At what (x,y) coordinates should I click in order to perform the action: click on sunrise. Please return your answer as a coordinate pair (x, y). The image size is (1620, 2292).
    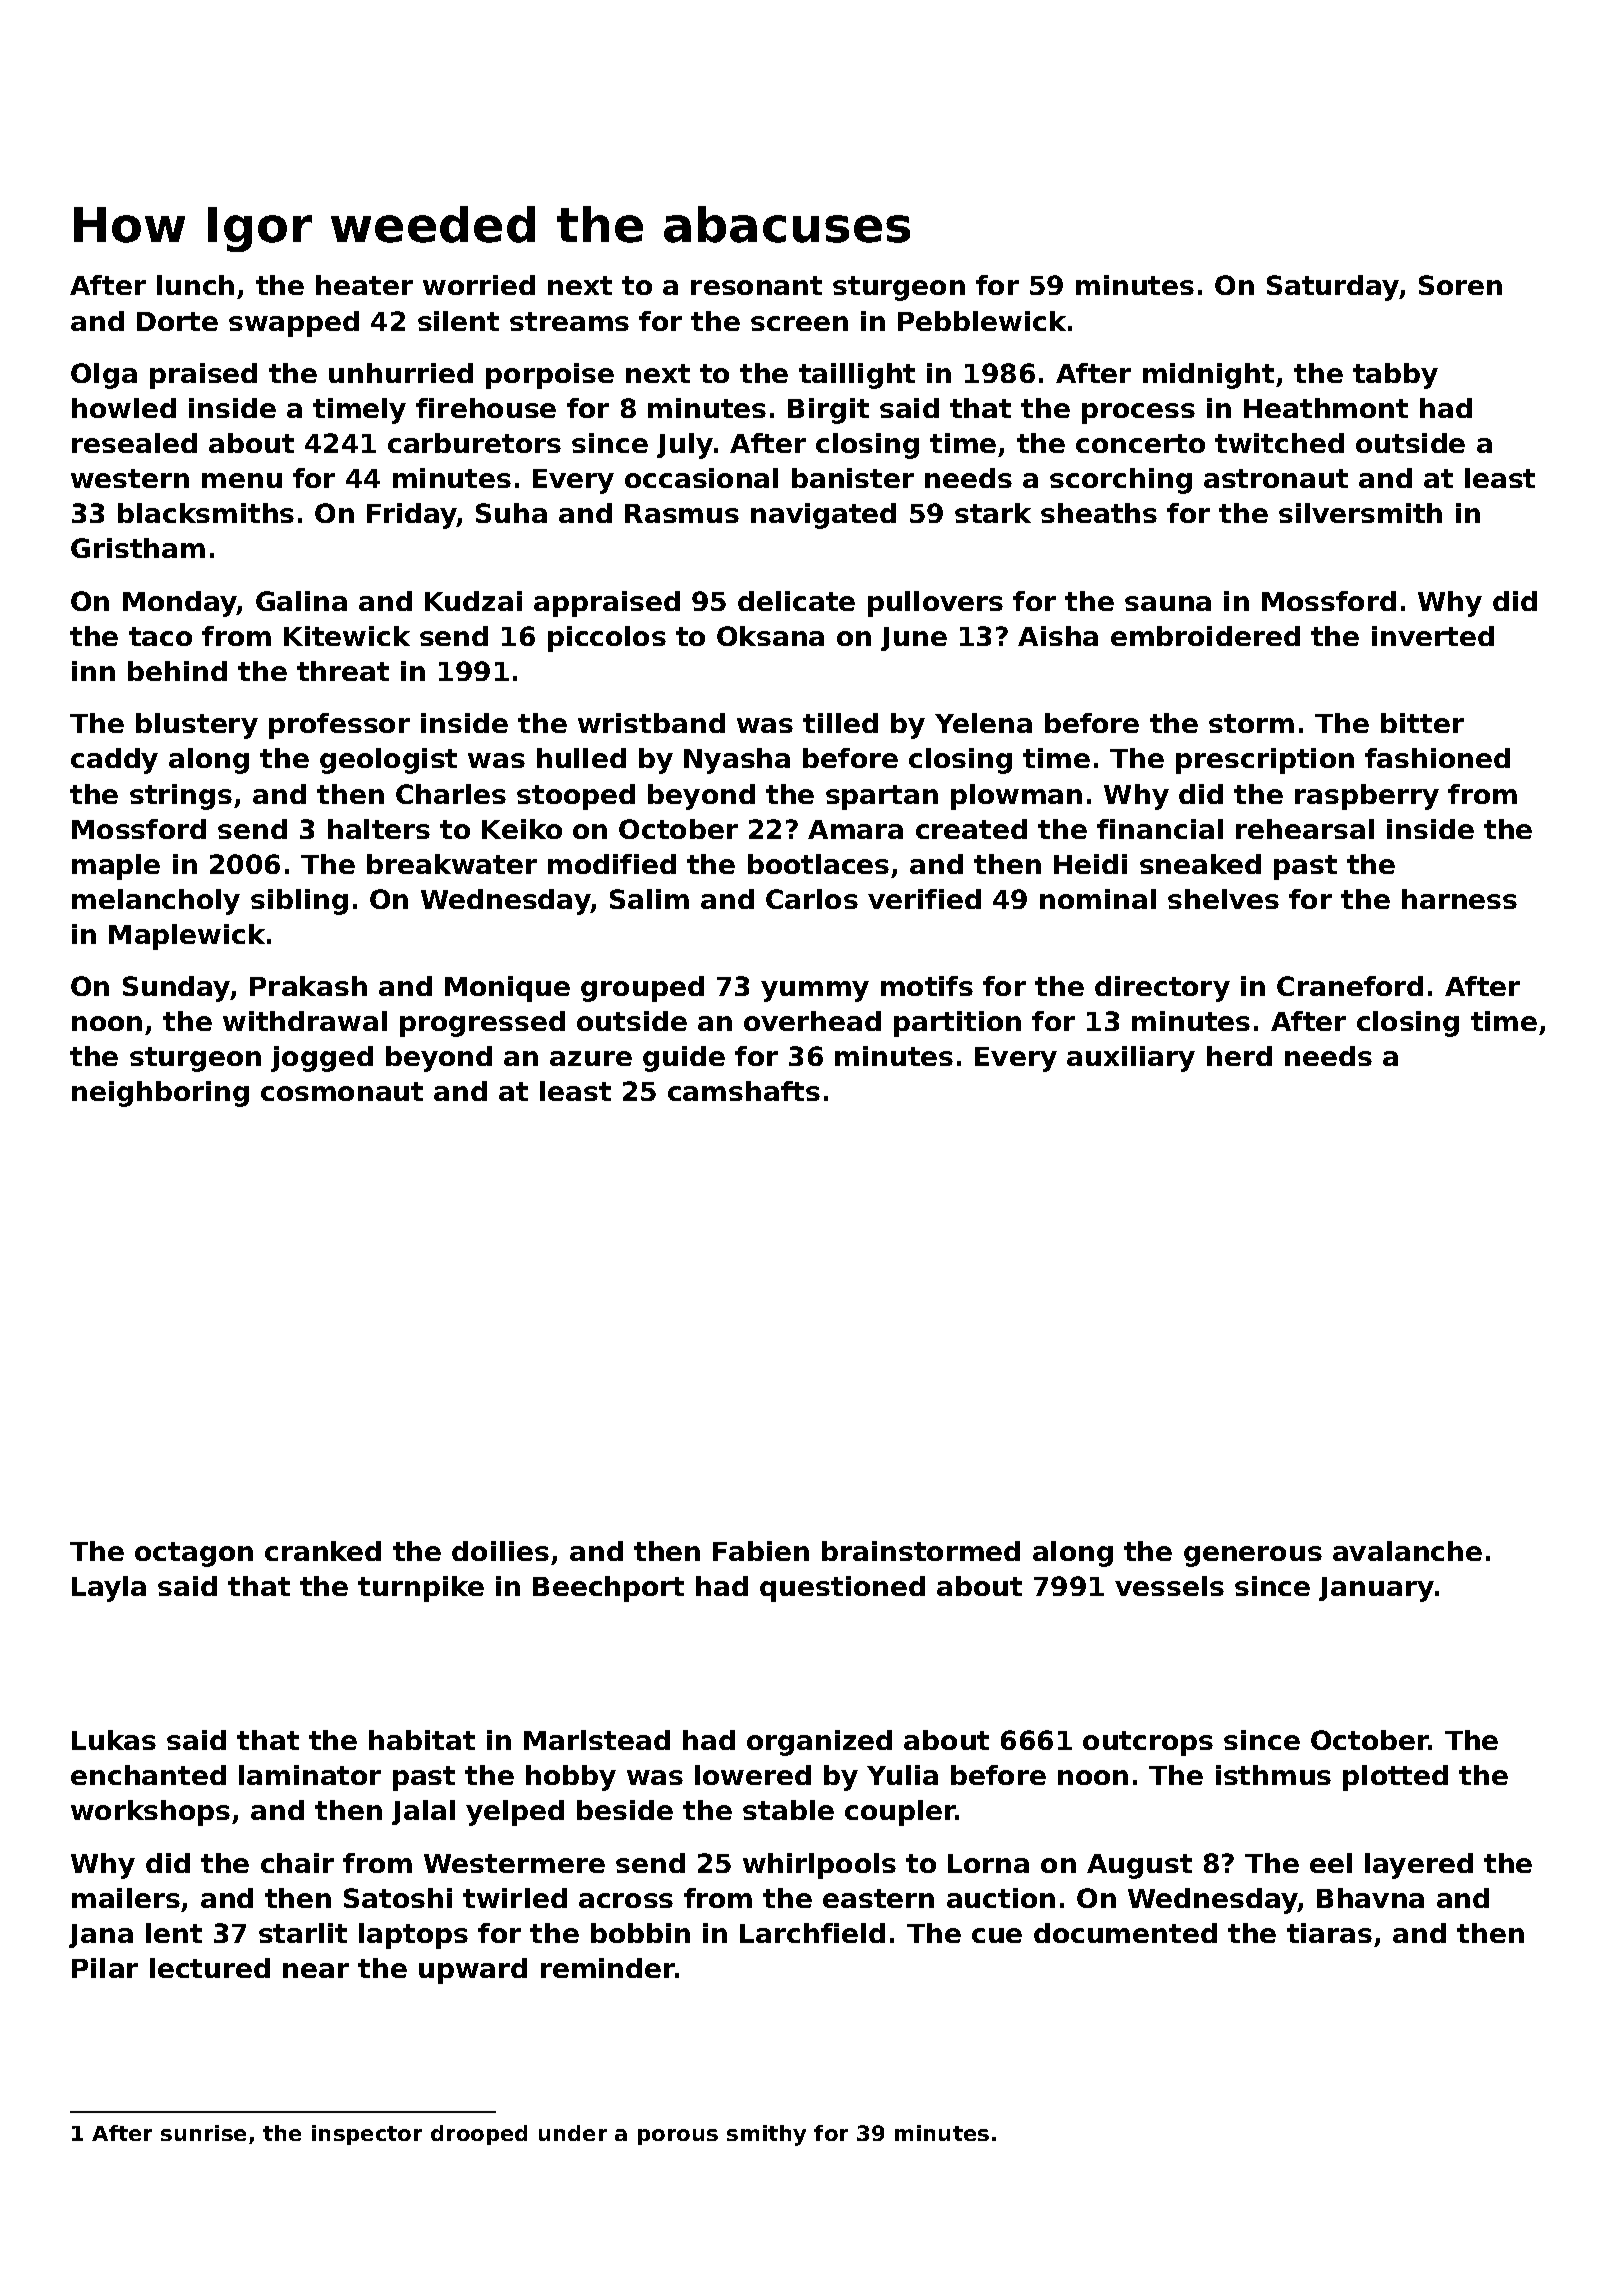
    Looking at the image, I should click on (203, 2133).
